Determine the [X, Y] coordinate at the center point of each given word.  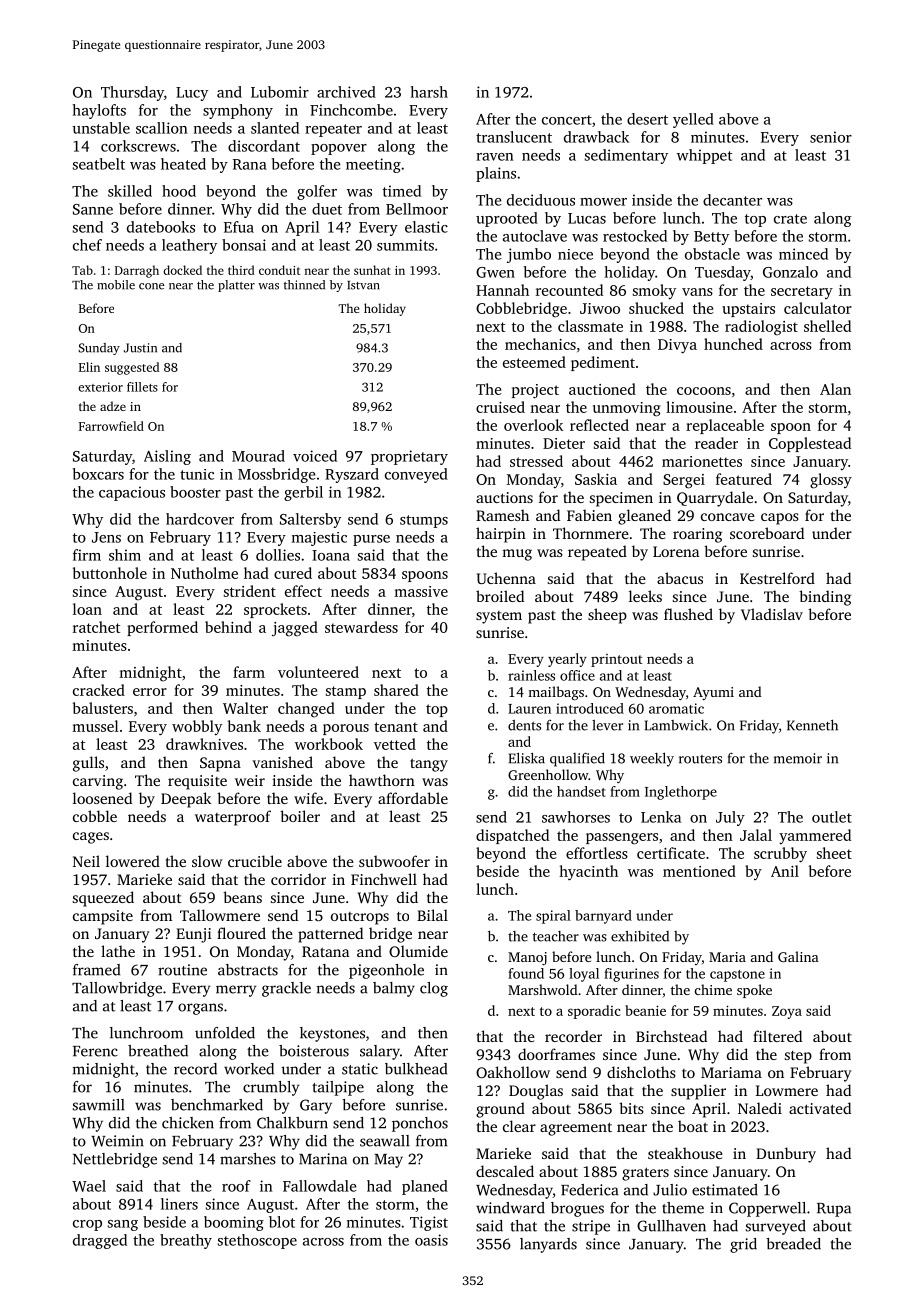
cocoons [704, 391]
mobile [116, 285]
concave [728, 517]
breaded [793, 1244]
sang [123, 1225]
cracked [99, 690]
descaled [505, 1171]
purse [371, 540]
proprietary [409, 457]
